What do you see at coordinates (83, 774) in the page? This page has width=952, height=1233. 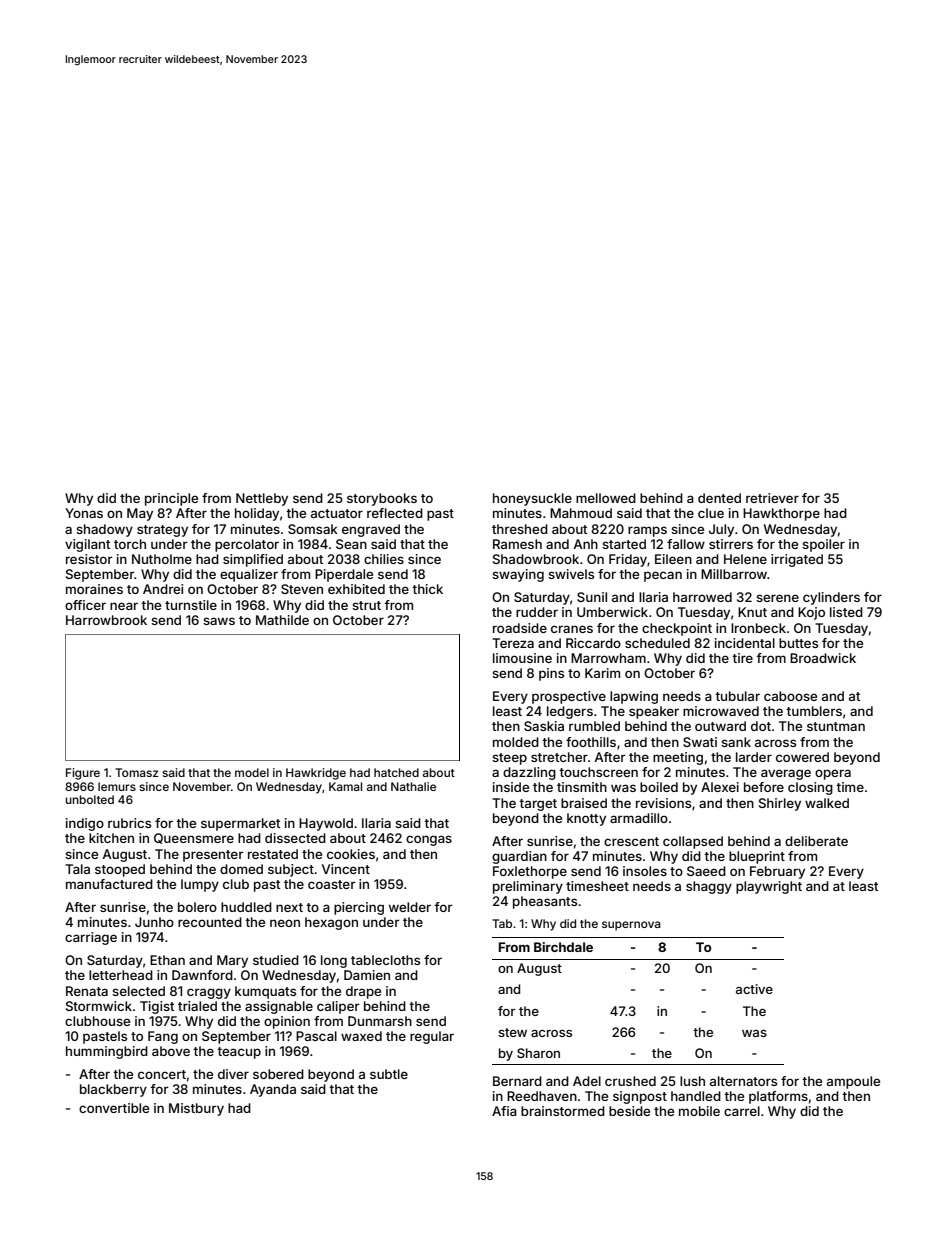 I see `Figure` at bounding box center [83, 774].
